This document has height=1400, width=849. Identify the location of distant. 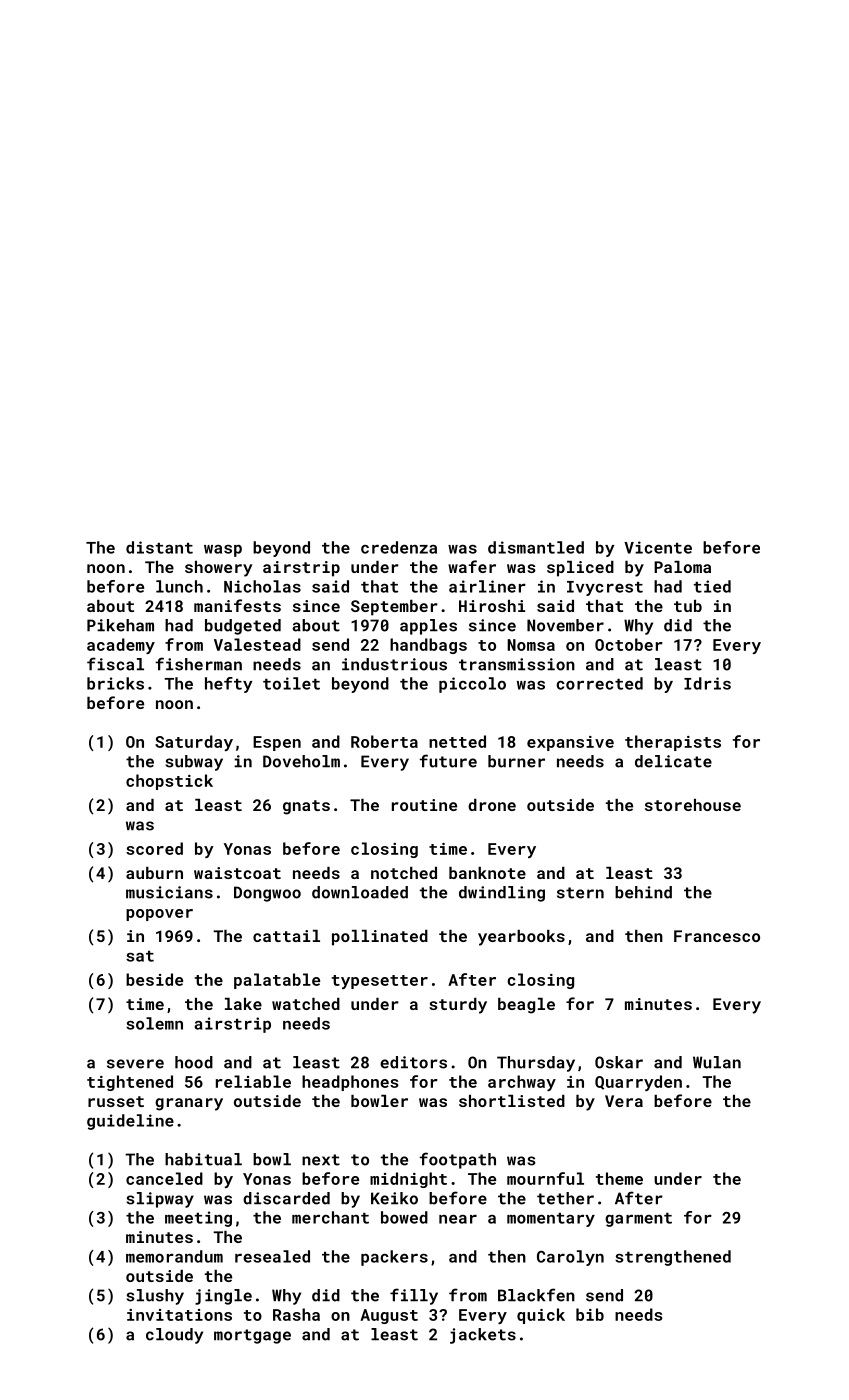
(159, 547).
